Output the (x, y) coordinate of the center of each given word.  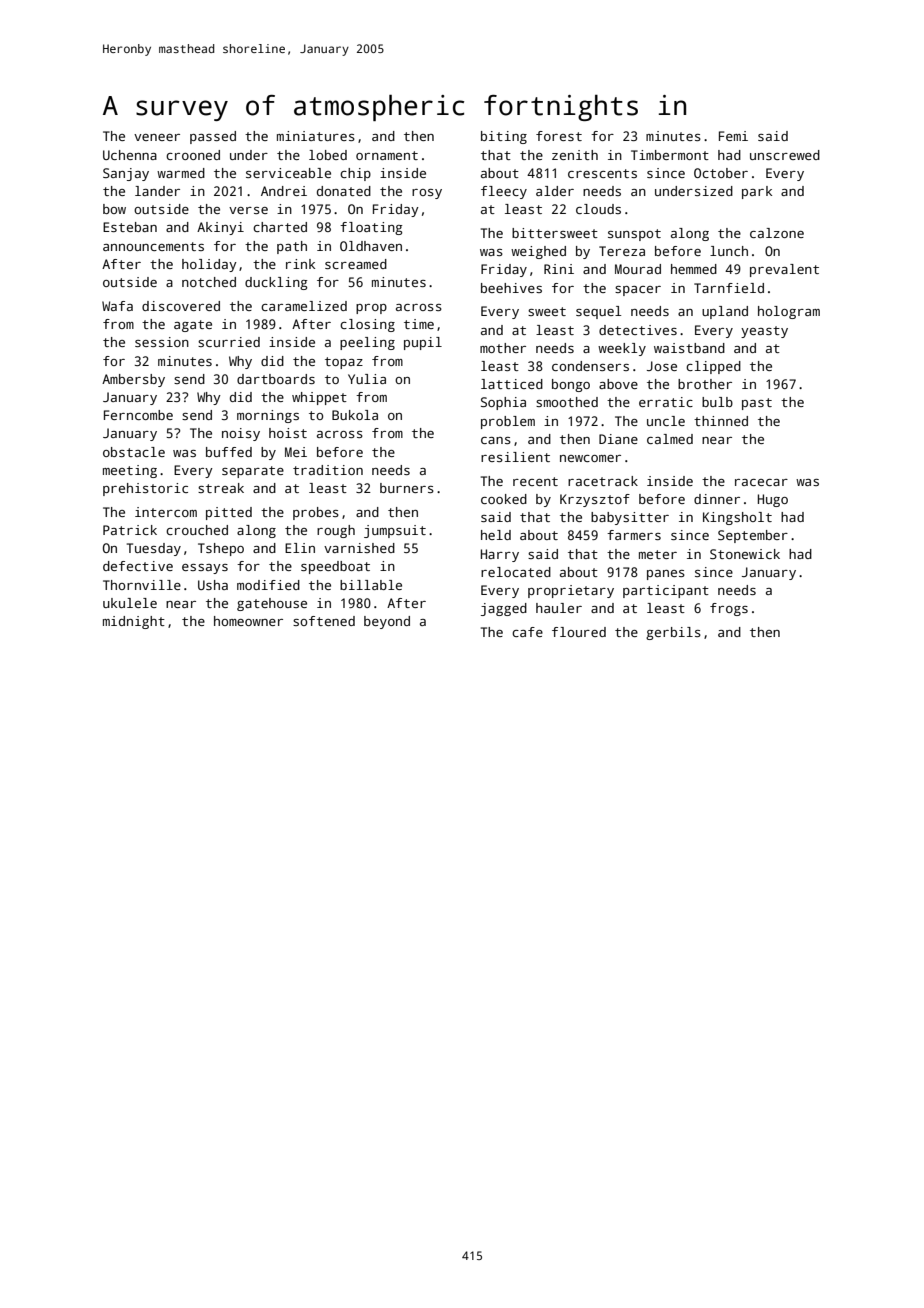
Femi (733, 136)
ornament (387, 155)
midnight (134, 622)
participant (666, 591)
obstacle (134, 452)
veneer (157, 137)
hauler (559, 608)
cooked (504, 499)
